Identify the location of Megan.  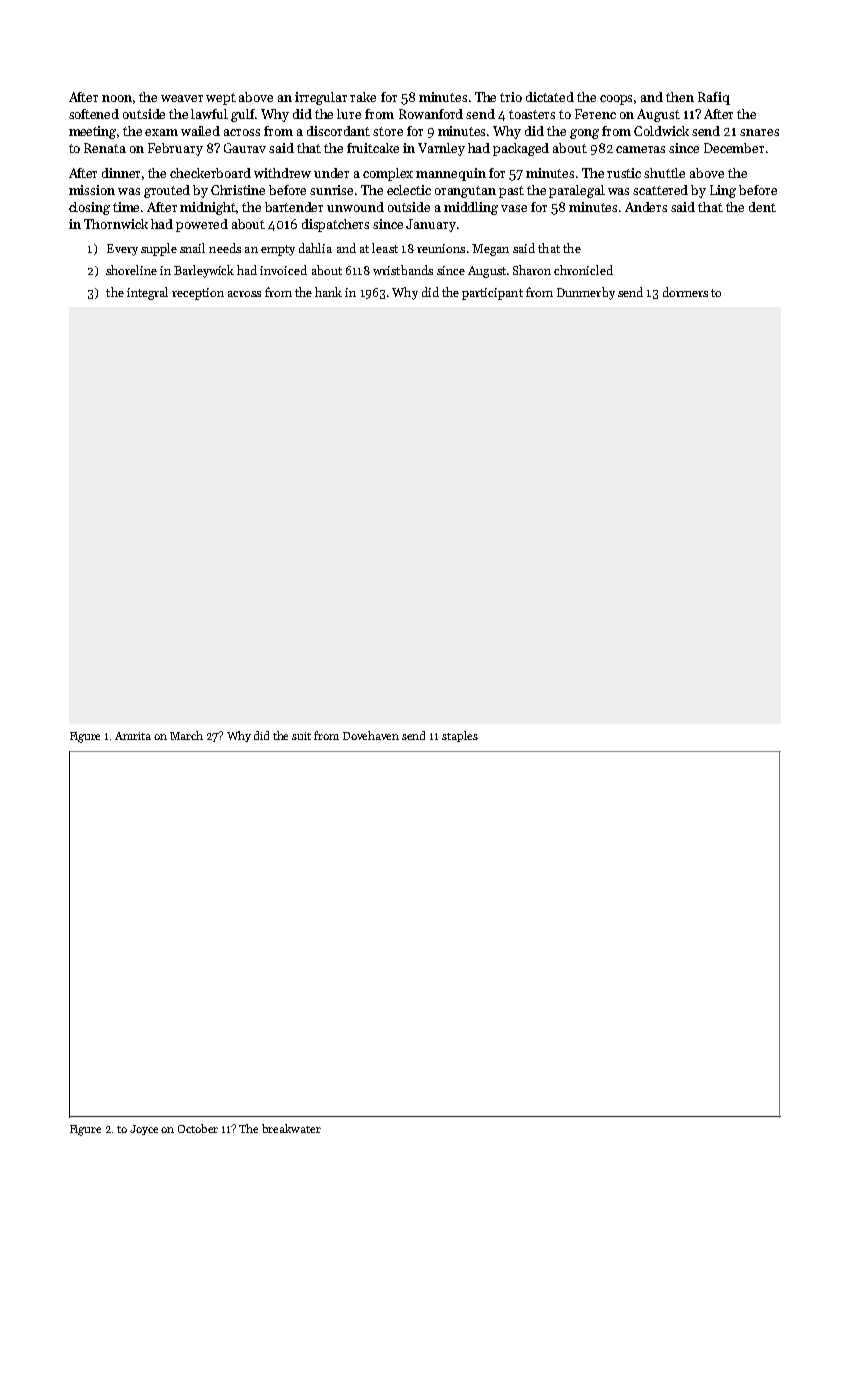
(490, 250).
